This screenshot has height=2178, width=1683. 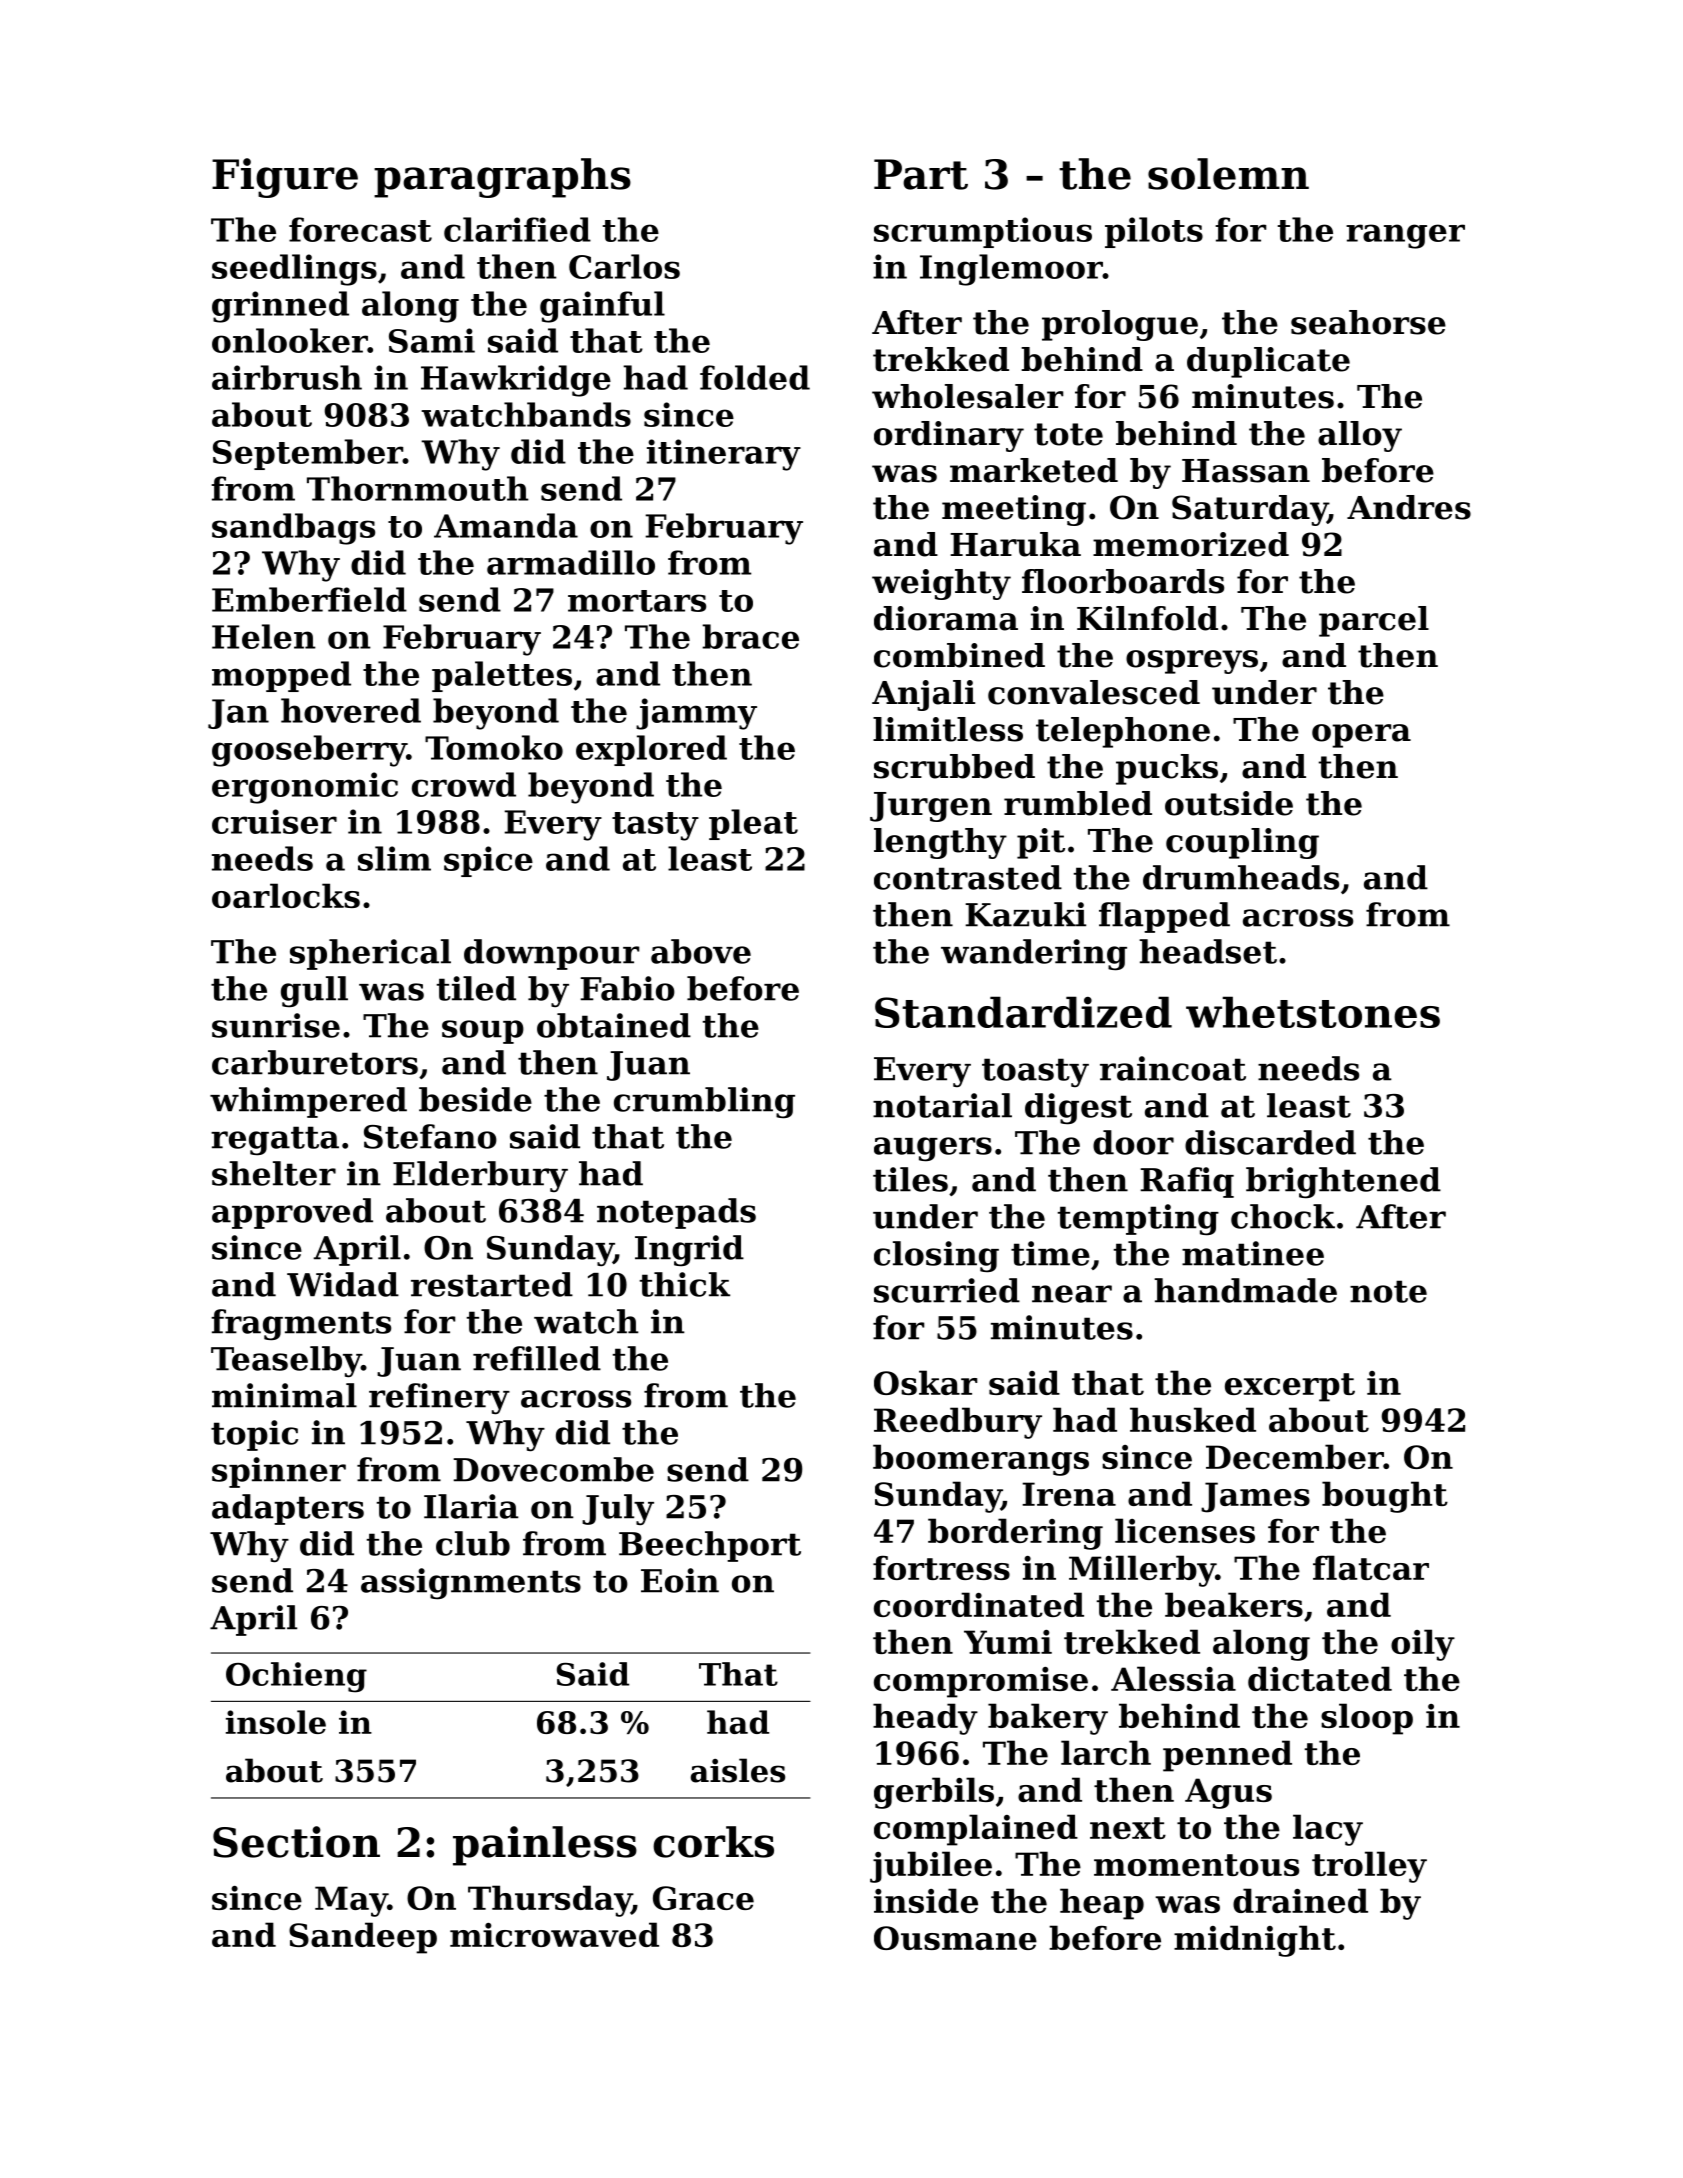 I want to click on ordinary, so click(x=949, y=436).
